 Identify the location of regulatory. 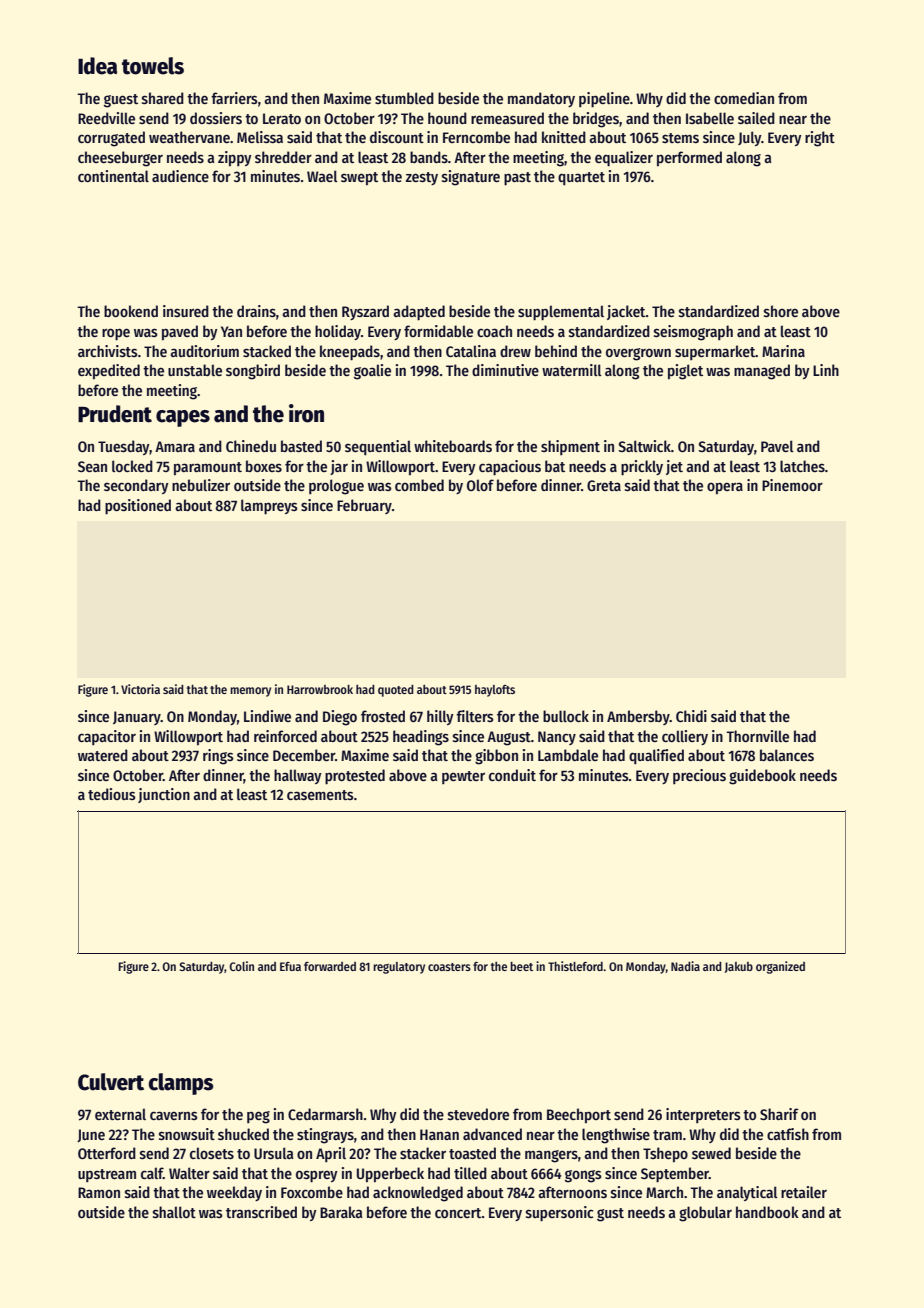
(399, 968).
